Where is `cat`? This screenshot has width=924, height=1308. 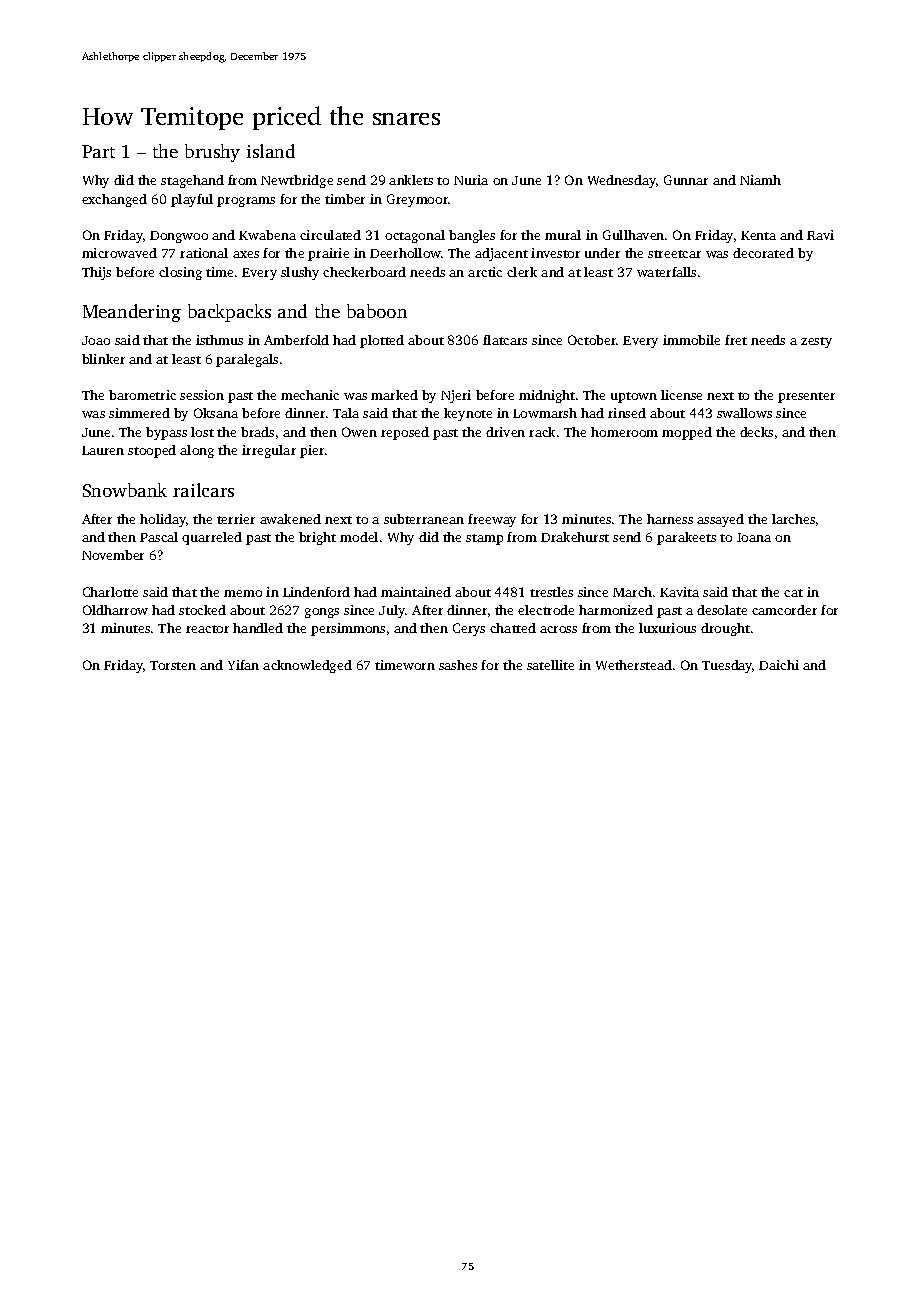 cat is located at coordinates (793, 593).
